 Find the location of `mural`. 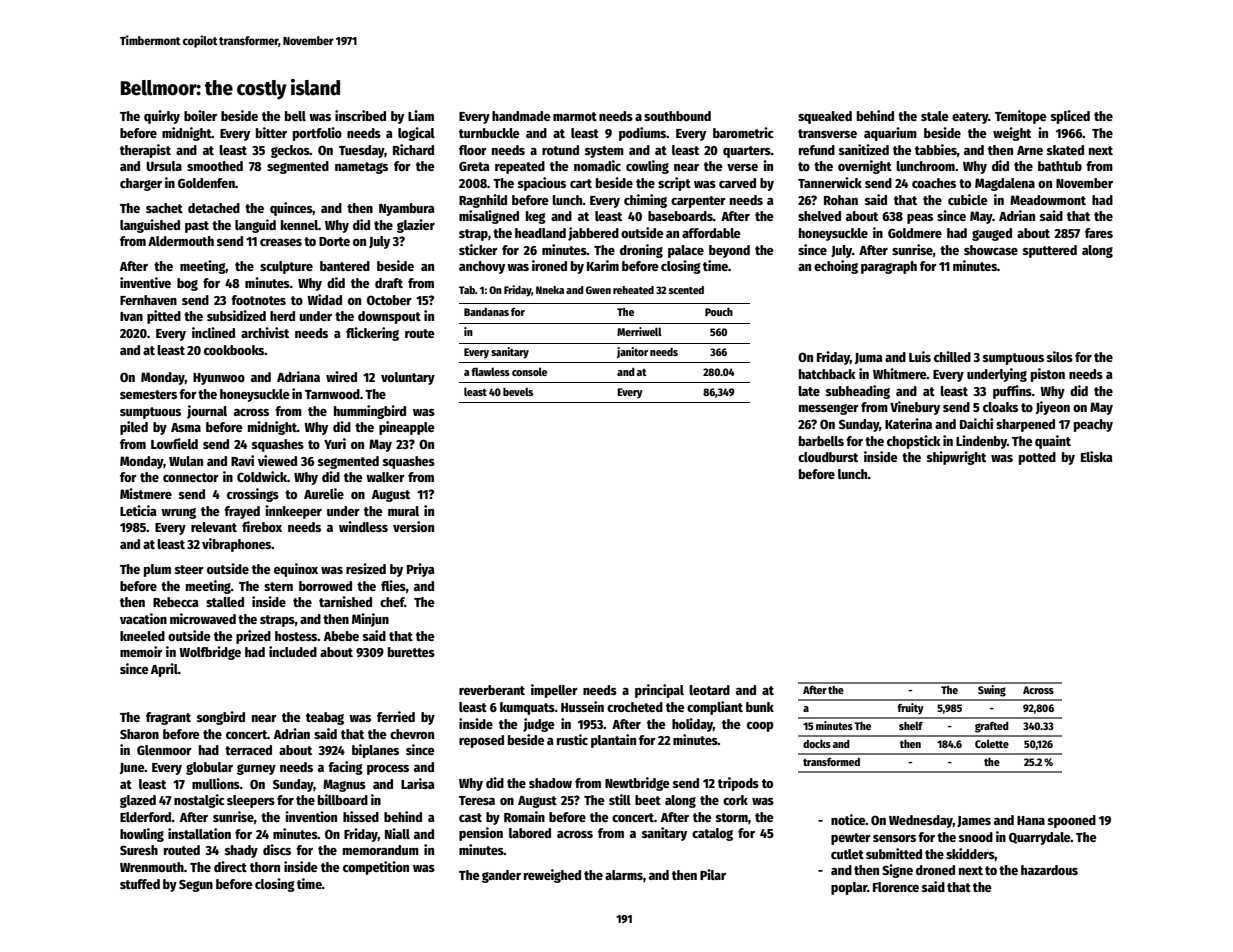

mural is located at coordinates (403, 511).
